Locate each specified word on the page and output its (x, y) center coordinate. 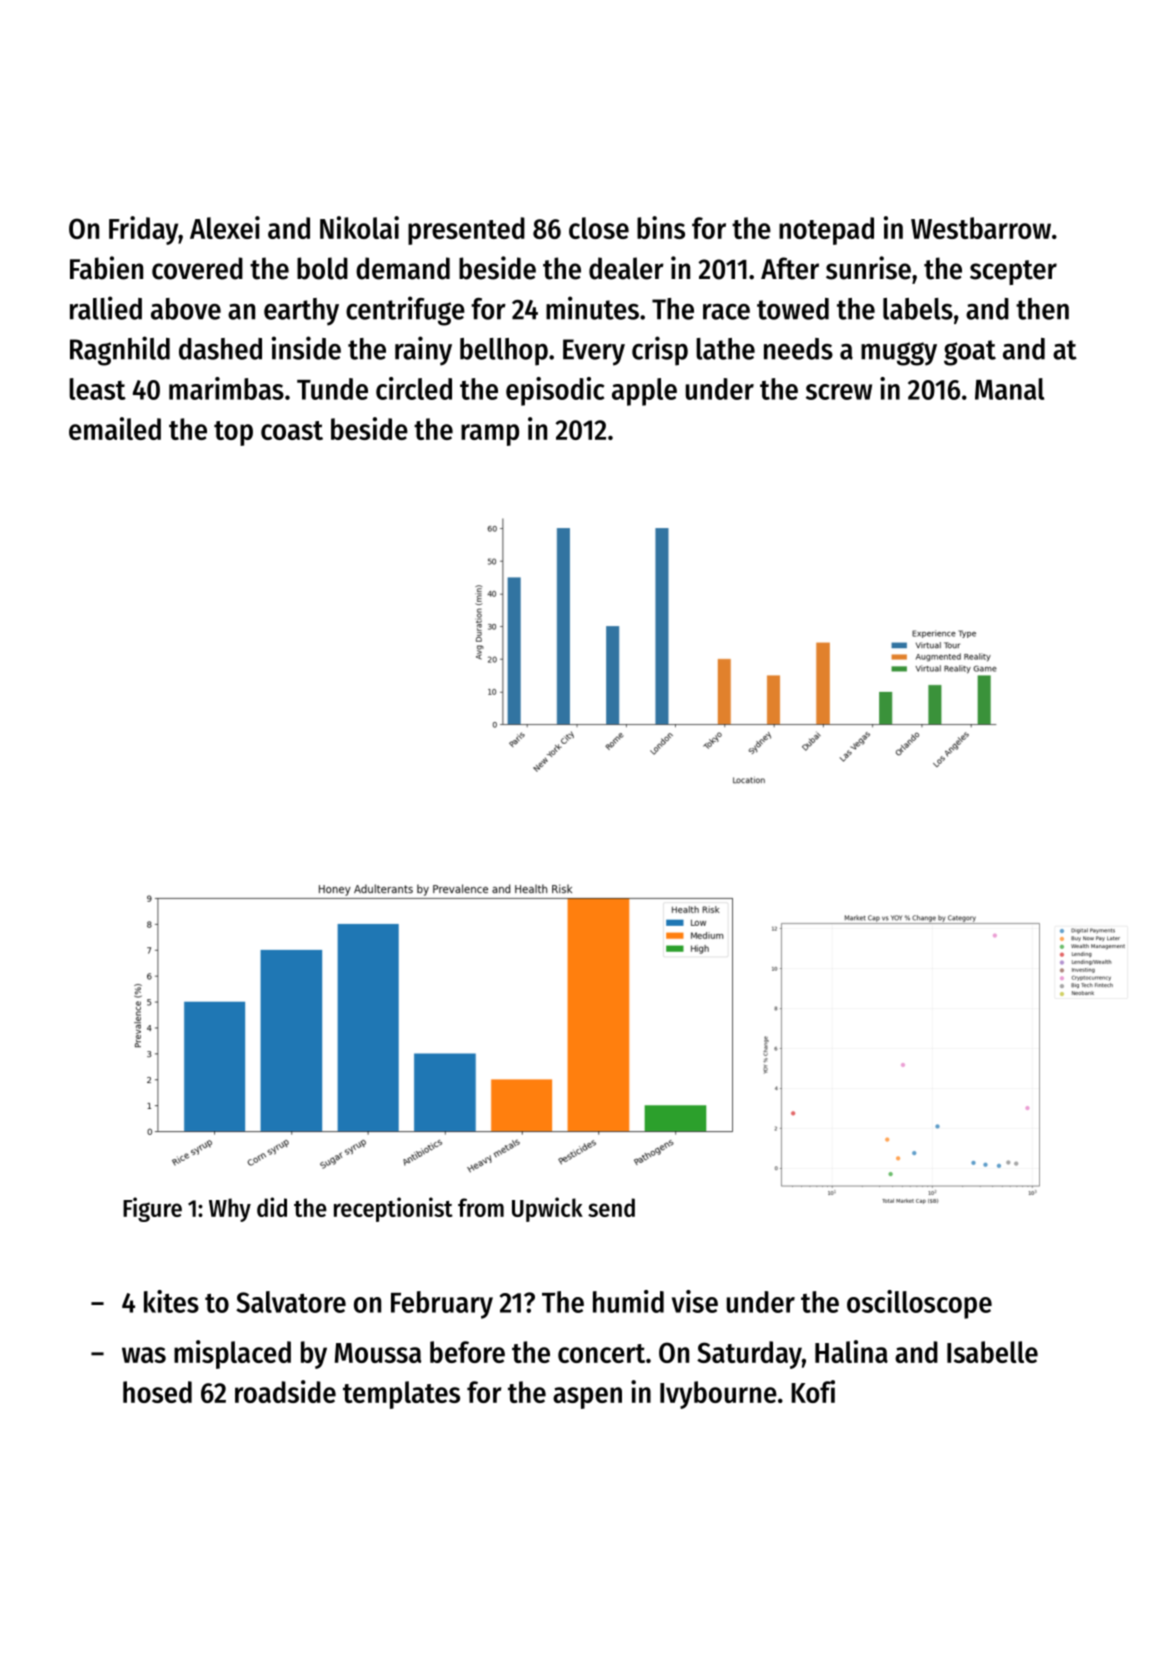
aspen (587, 1398)
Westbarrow (981, 228)
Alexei (225, 227)
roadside (285, 1391)
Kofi (813, 1391)
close (599, 228)
